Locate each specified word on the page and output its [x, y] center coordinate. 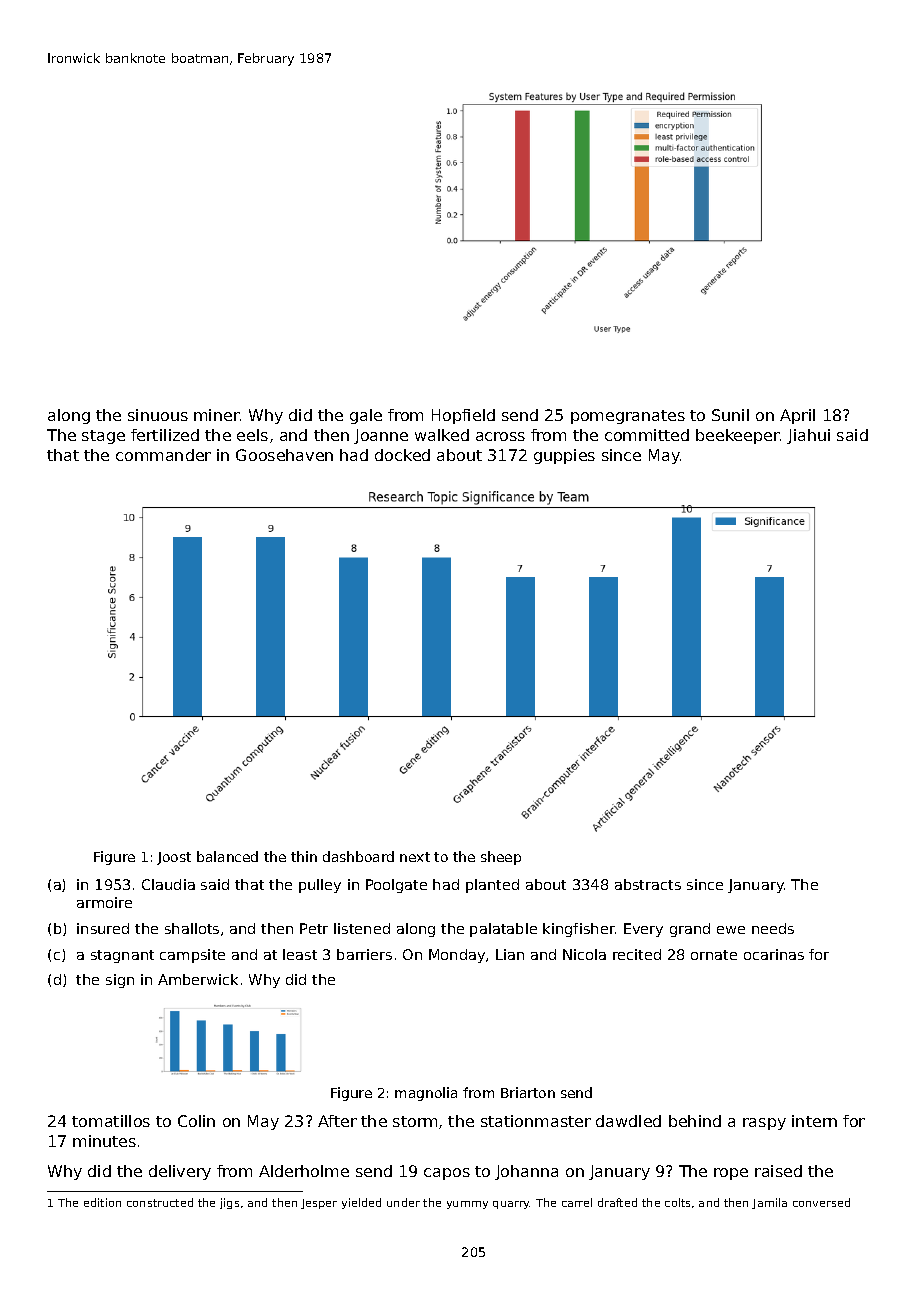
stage [103, 437]
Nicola [584, 954]
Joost [174, 858]
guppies [564, 456]
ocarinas [774, 954]
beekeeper [738, 436]
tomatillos [111, 1121]
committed [647, 435]
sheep [501, 858]
